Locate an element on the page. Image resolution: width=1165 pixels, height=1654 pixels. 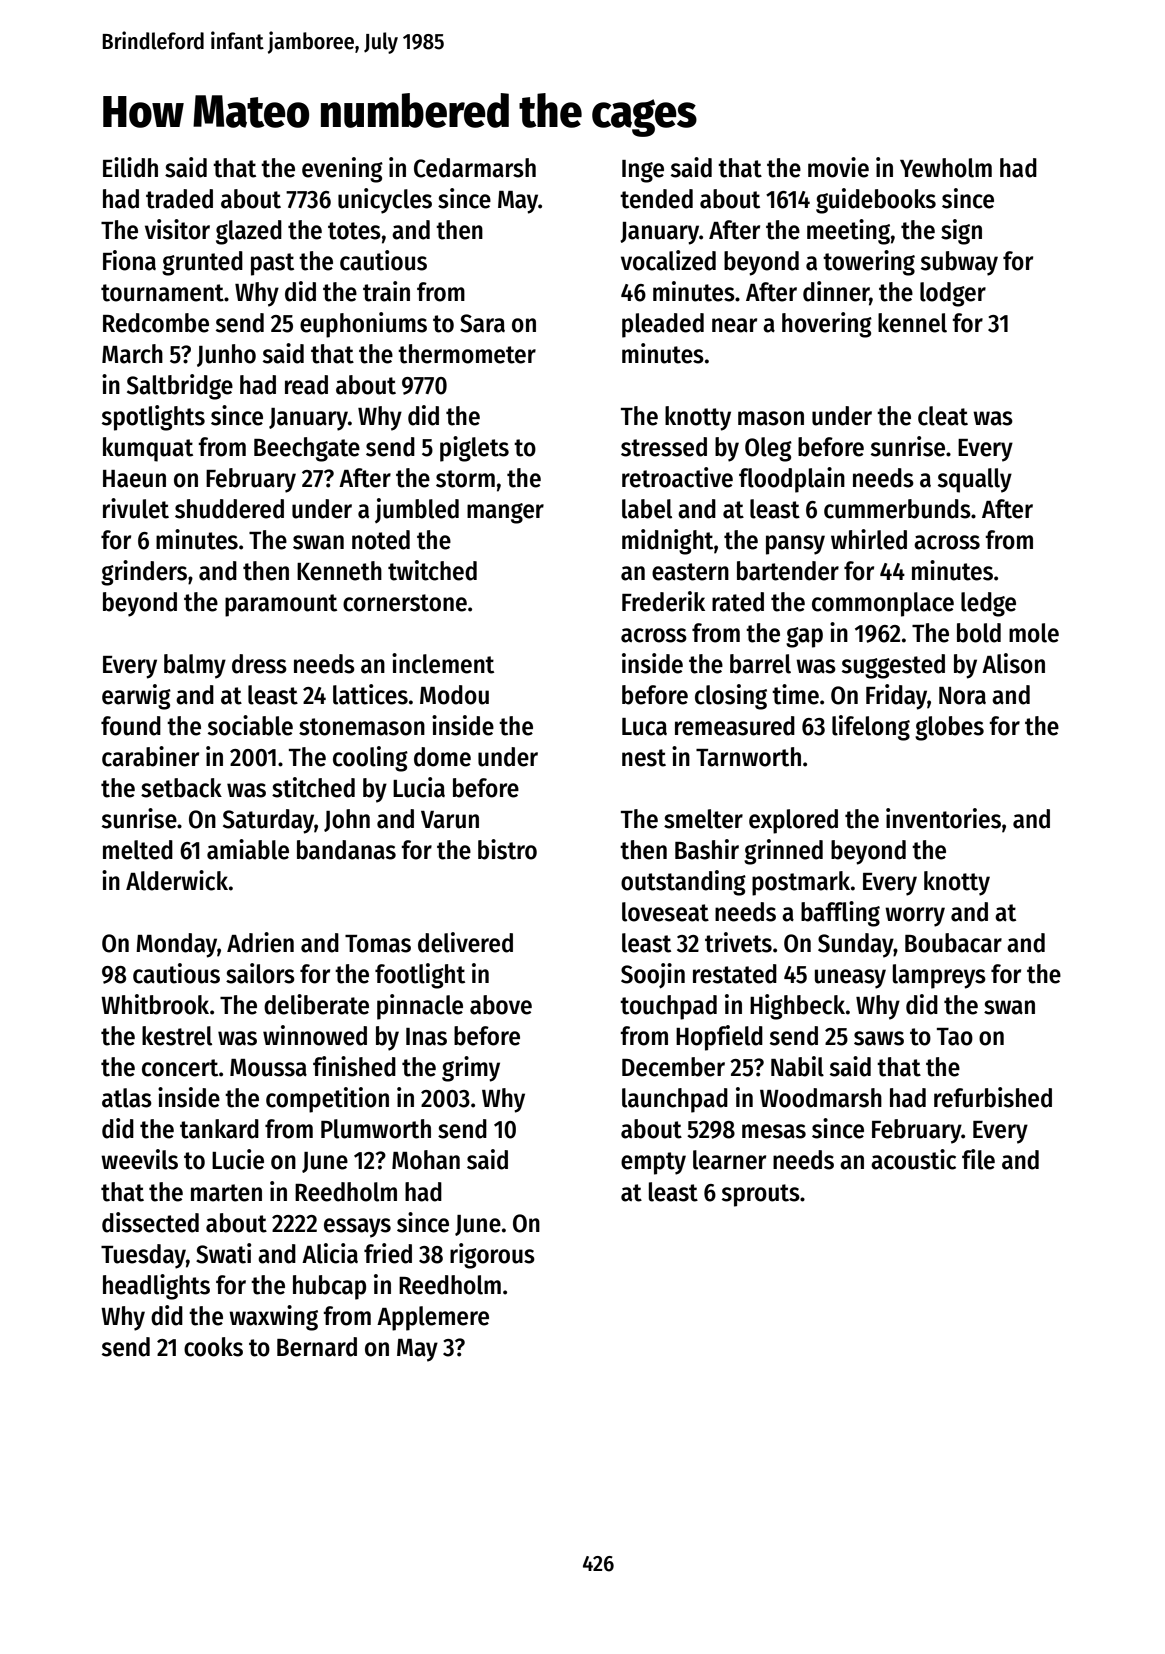
train is located at coordinates (386, 291).
